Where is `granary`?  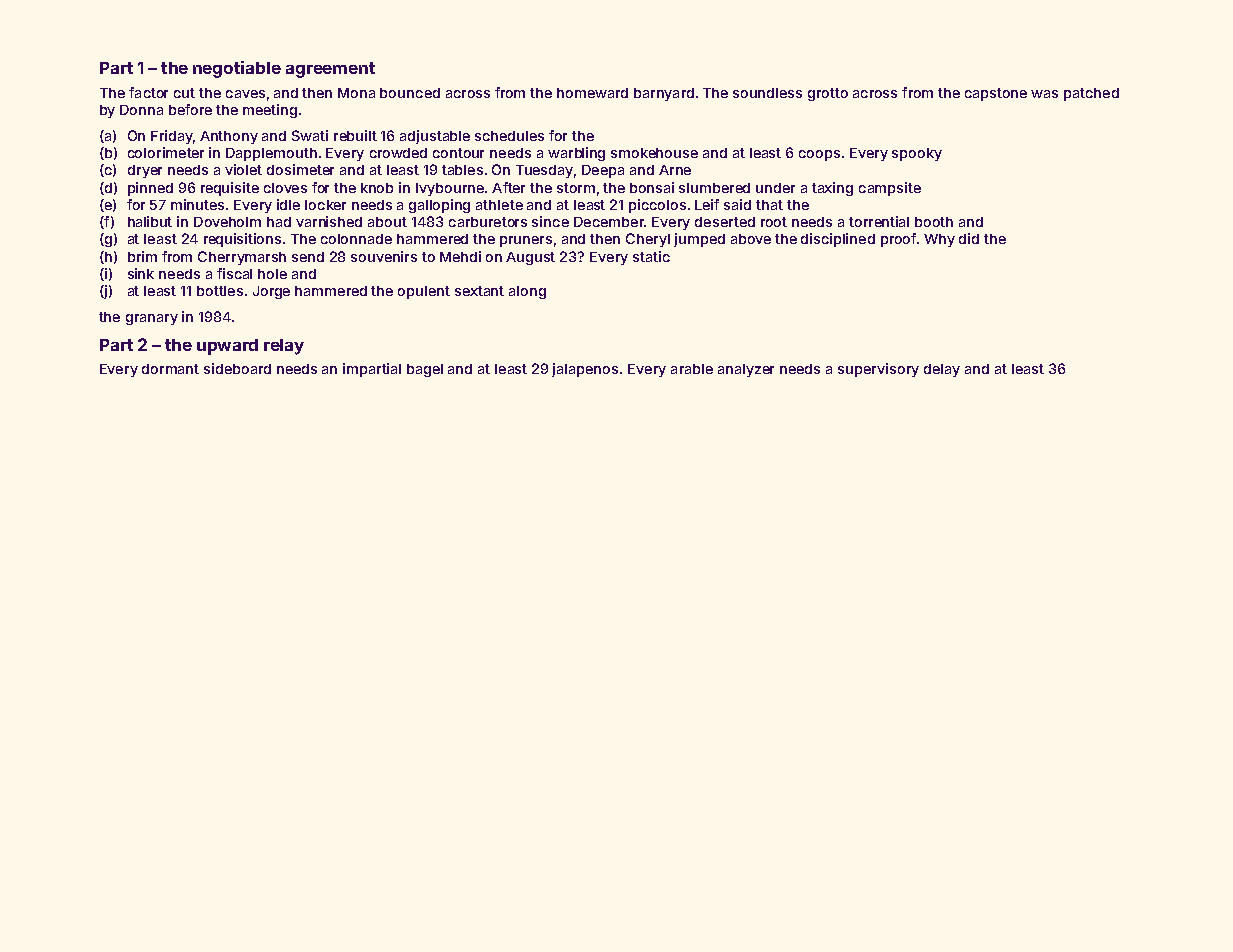
granary is located at coordinates (152, 319).
